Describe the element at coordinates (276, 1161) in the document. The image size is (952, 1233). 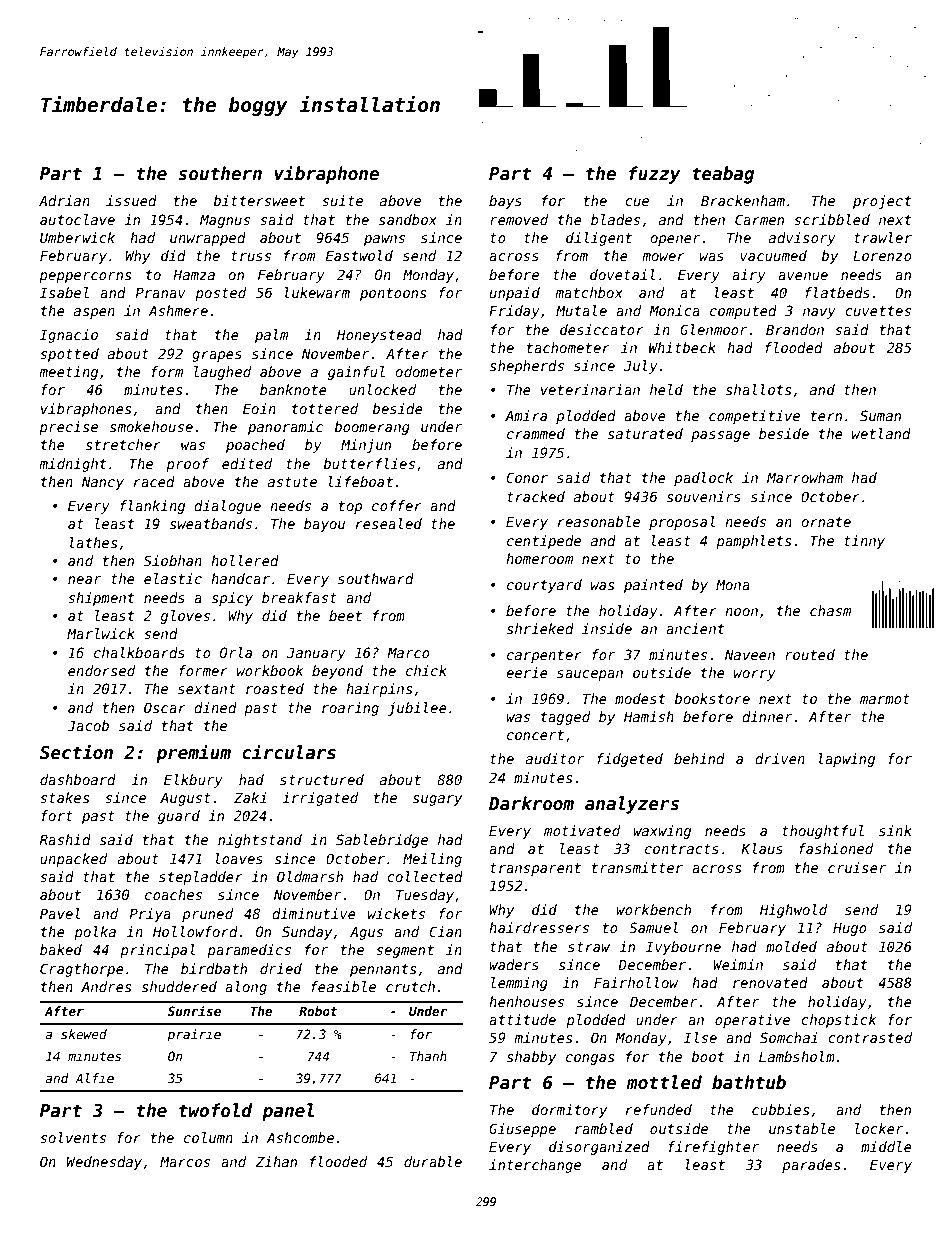
I see `Zihan` at that location.
